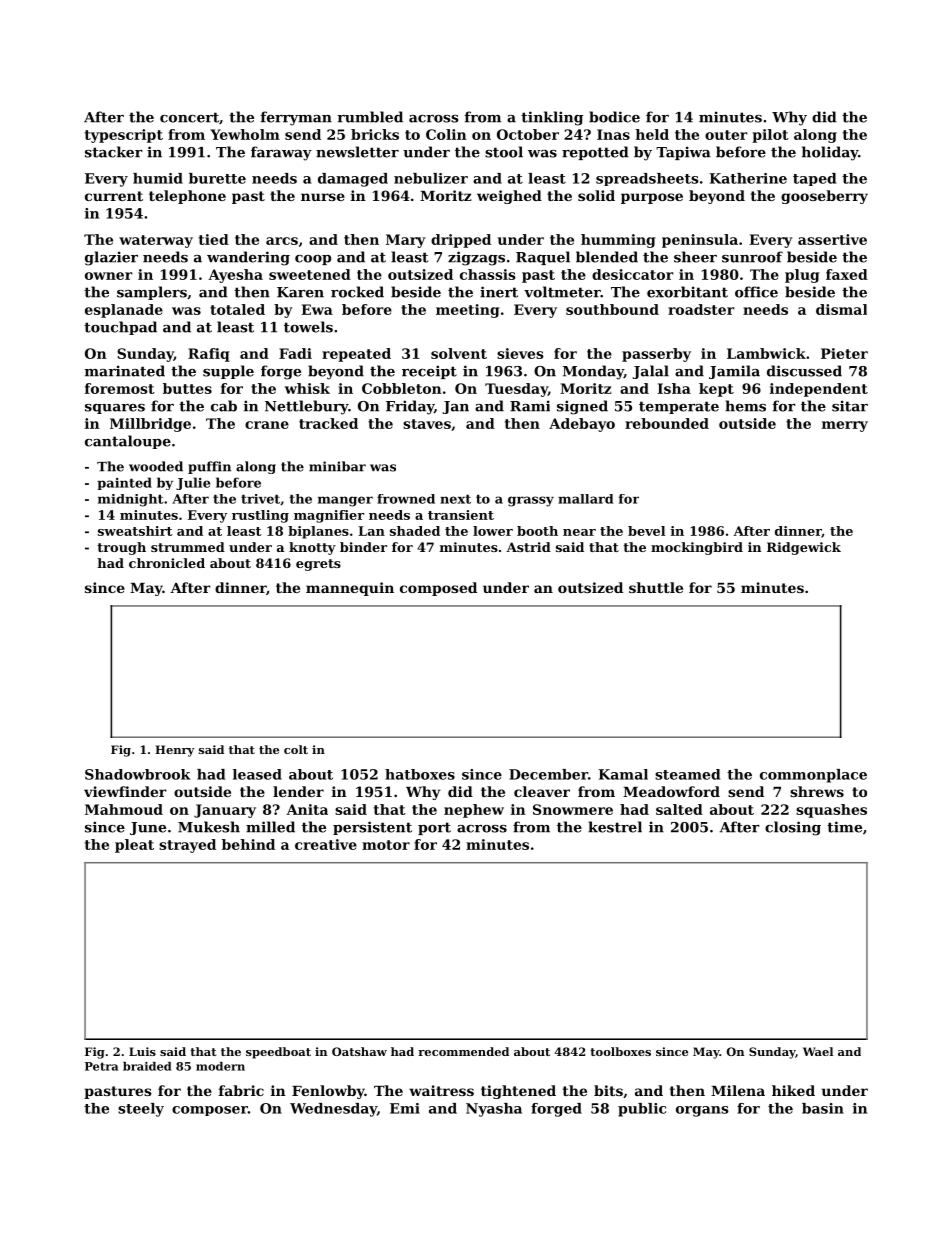  I want to click on Ayesha, so click(235, 276).
